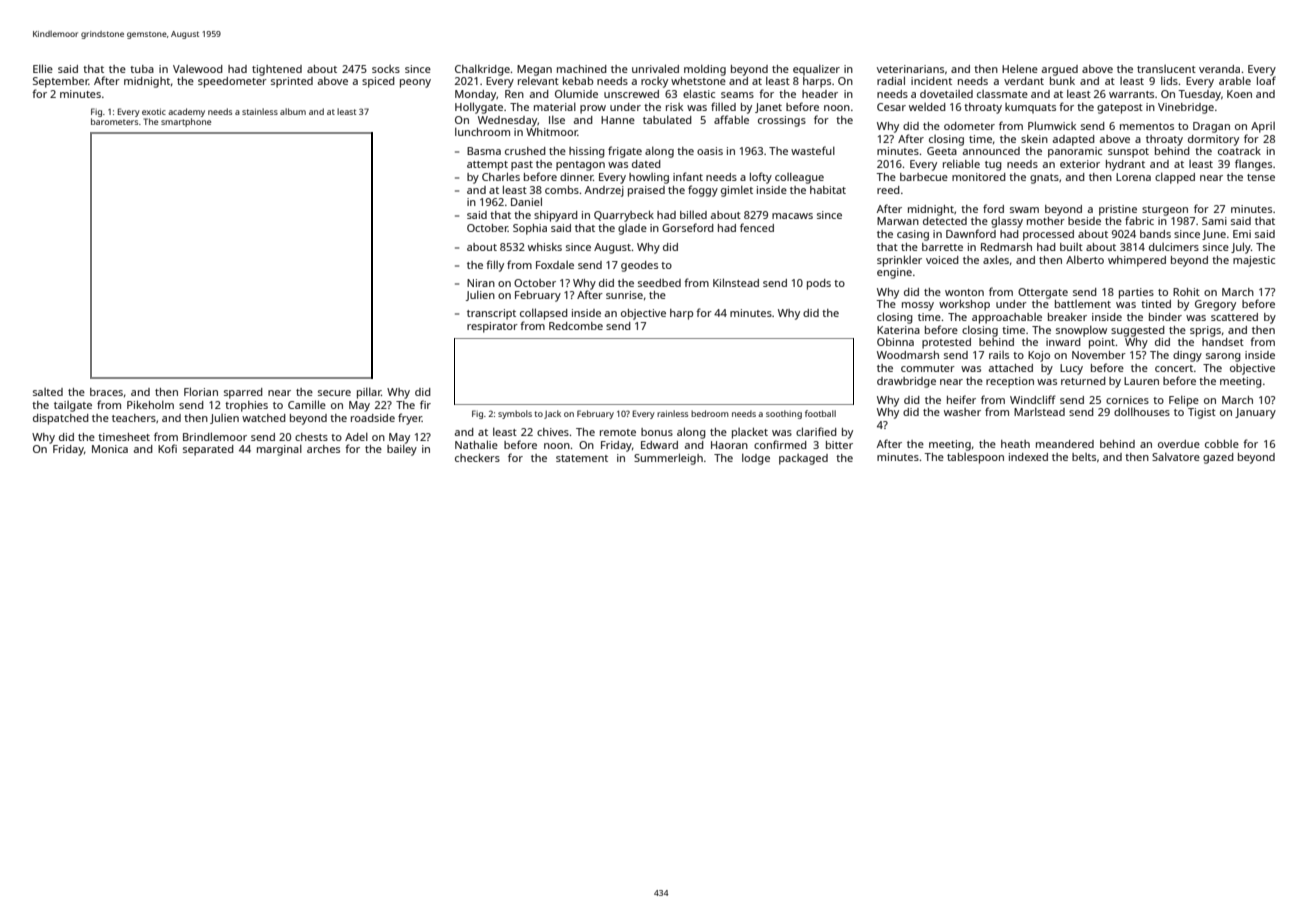 This page has width=1308, height=924. Describe the element at coordinates (369, 393) in the page. I see `pillar` at that location.
